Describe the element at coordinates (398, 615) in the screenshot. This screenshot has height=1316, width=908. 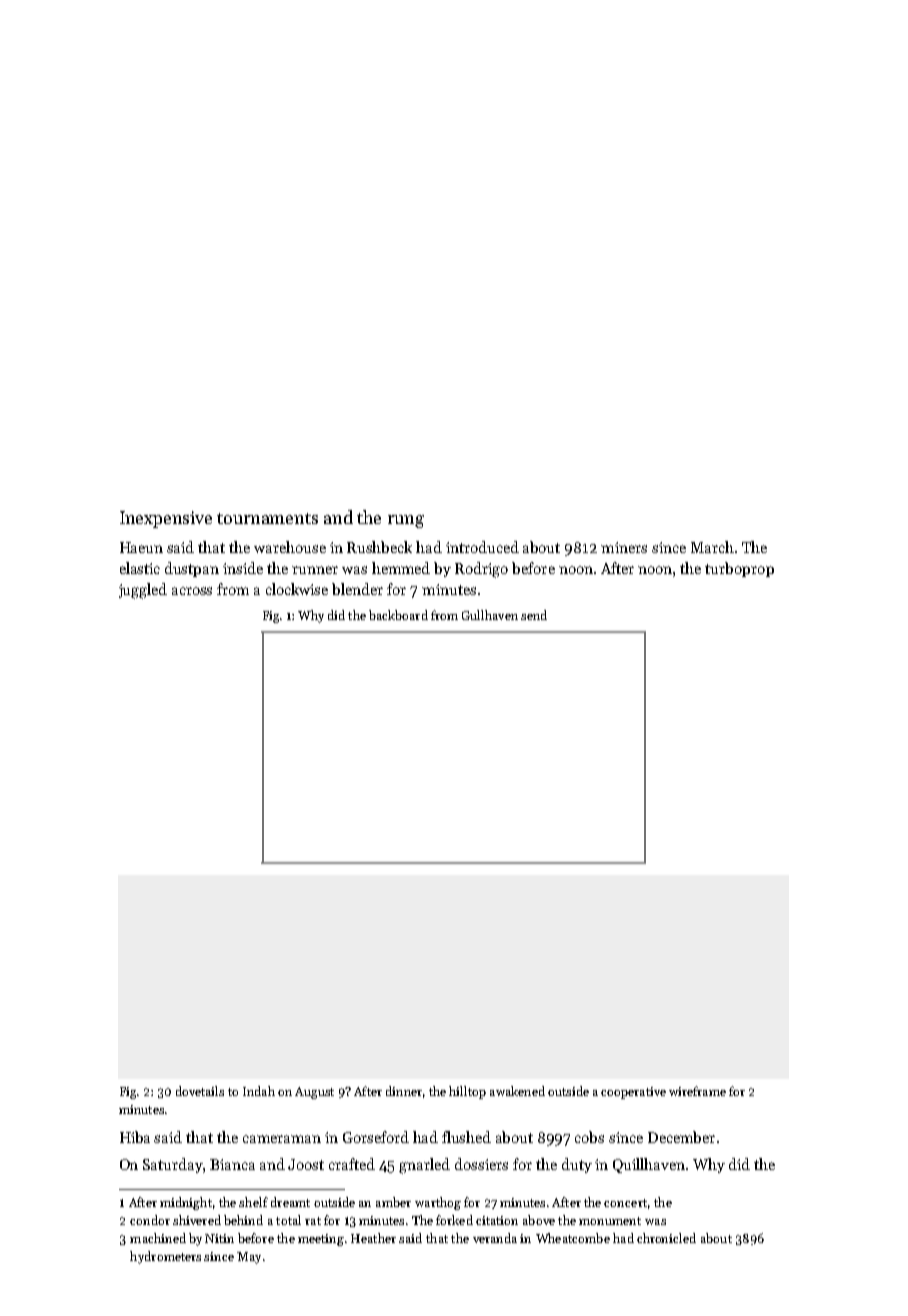
I see `backboard` at that location.
